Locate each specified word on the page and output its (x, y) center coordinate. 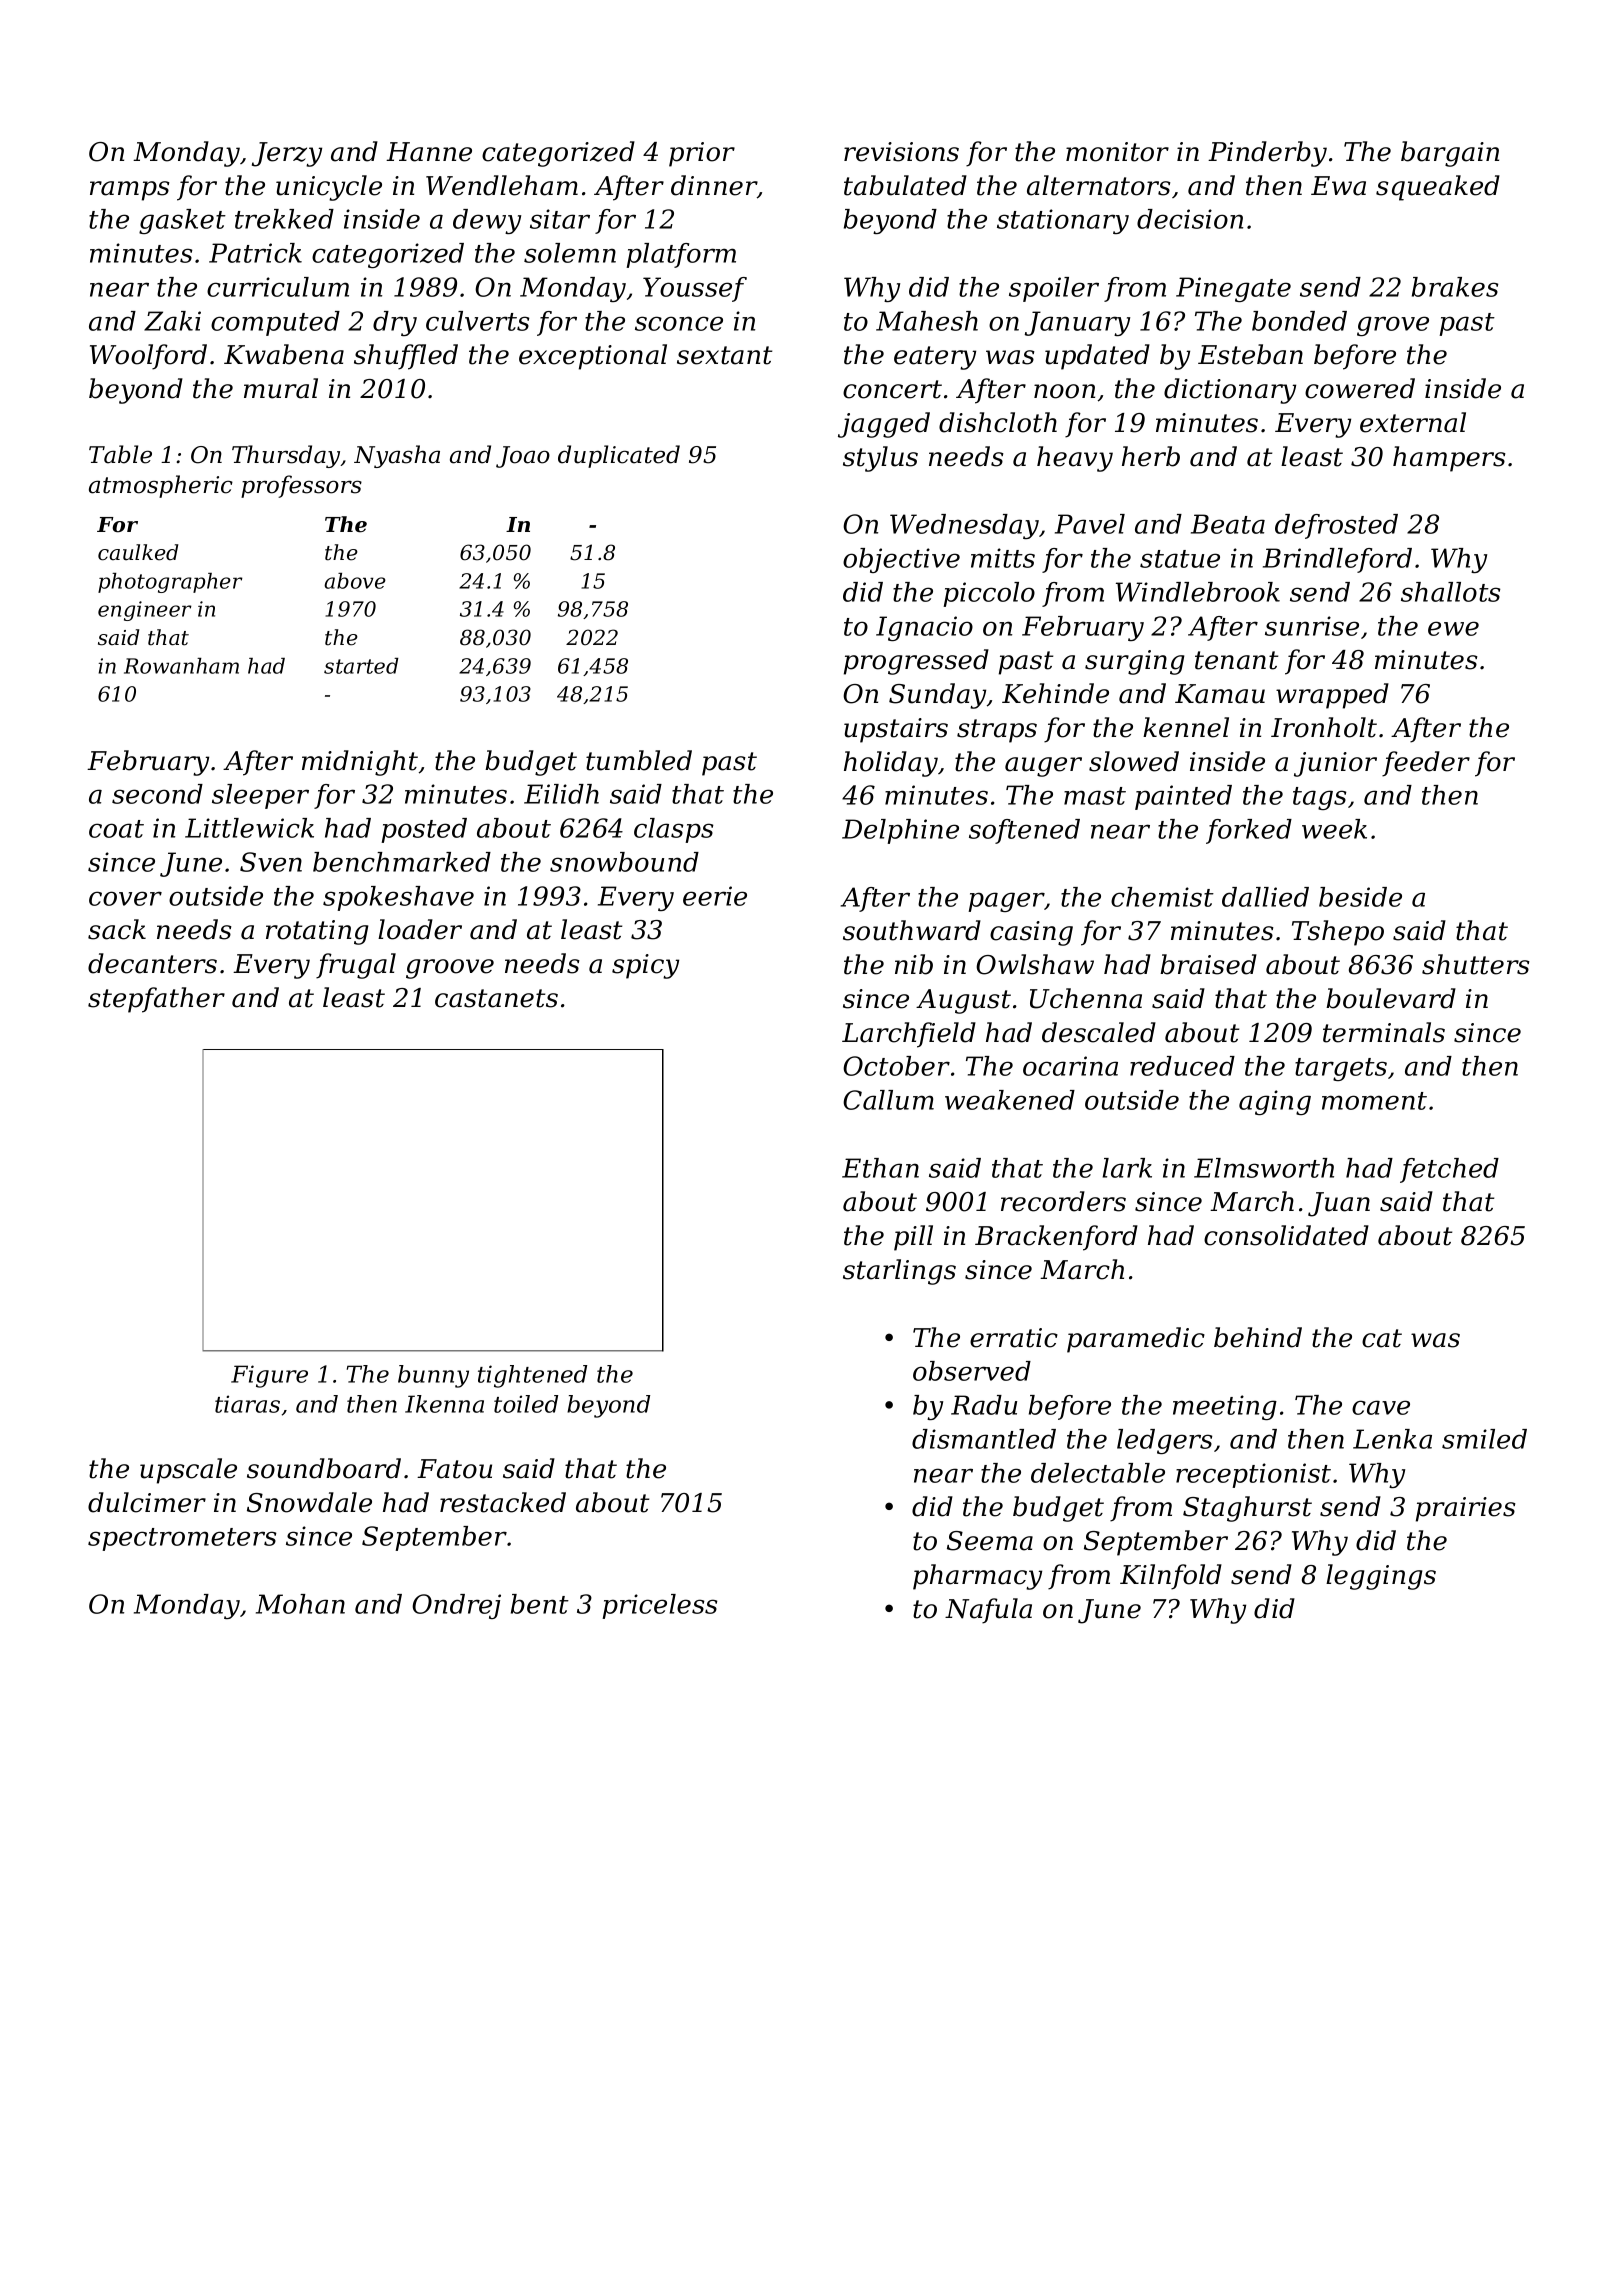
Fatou (454, 1469)
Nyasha (397, 456)
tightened (532, 1376)
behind (1258, 1337)
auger (1043, 767)
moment (1374, 1101)
